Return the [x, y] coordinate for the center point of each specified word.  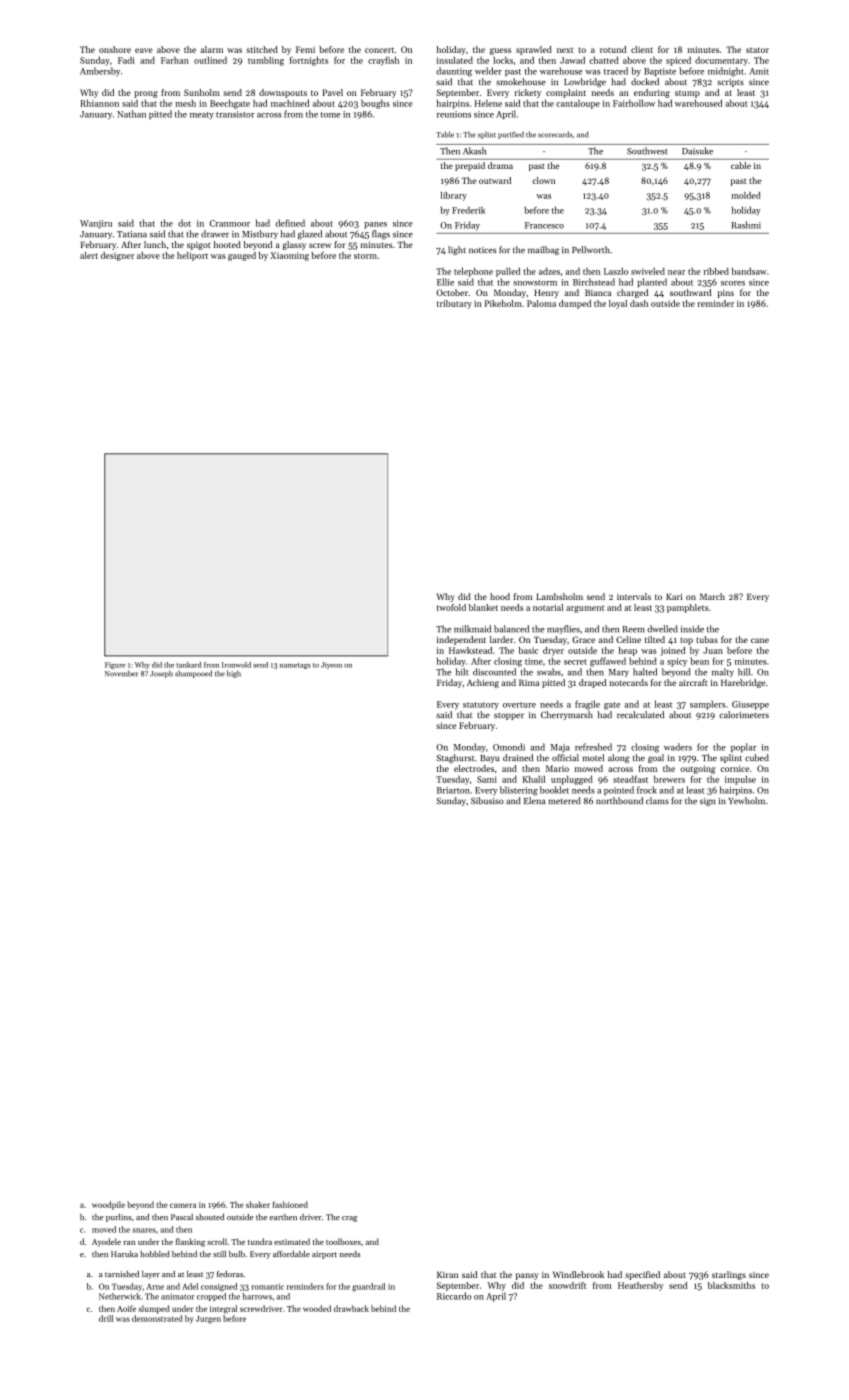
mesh [185, 103]
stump [687, 94]
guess [500, 51]
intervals [634, 596]
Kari [674, 596]
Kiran [447, 1274]
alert [89, 255]
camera [183, 1205]
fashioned [290, 1204]
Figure [115, 665]
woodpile [108, 1205]
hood [500, 596]
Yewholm [746, 800]
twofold [451, 607]
